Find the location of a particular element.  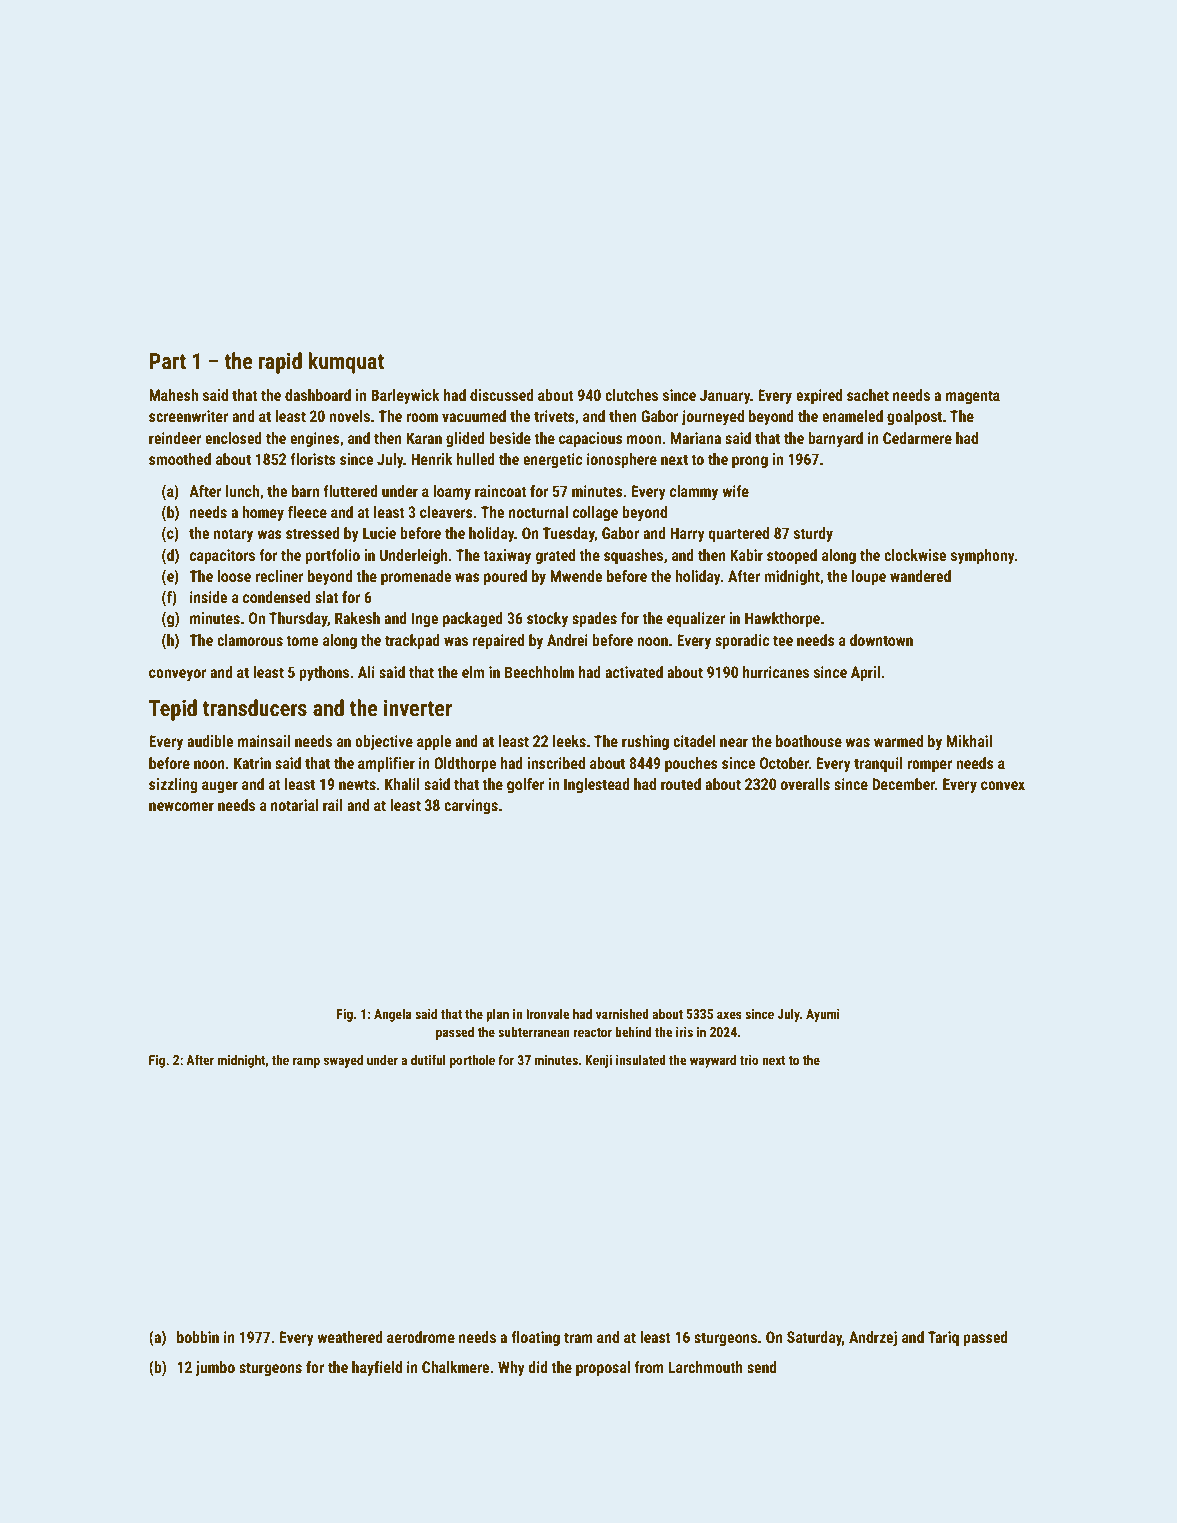

moon is located at coordinates (644, 439).
